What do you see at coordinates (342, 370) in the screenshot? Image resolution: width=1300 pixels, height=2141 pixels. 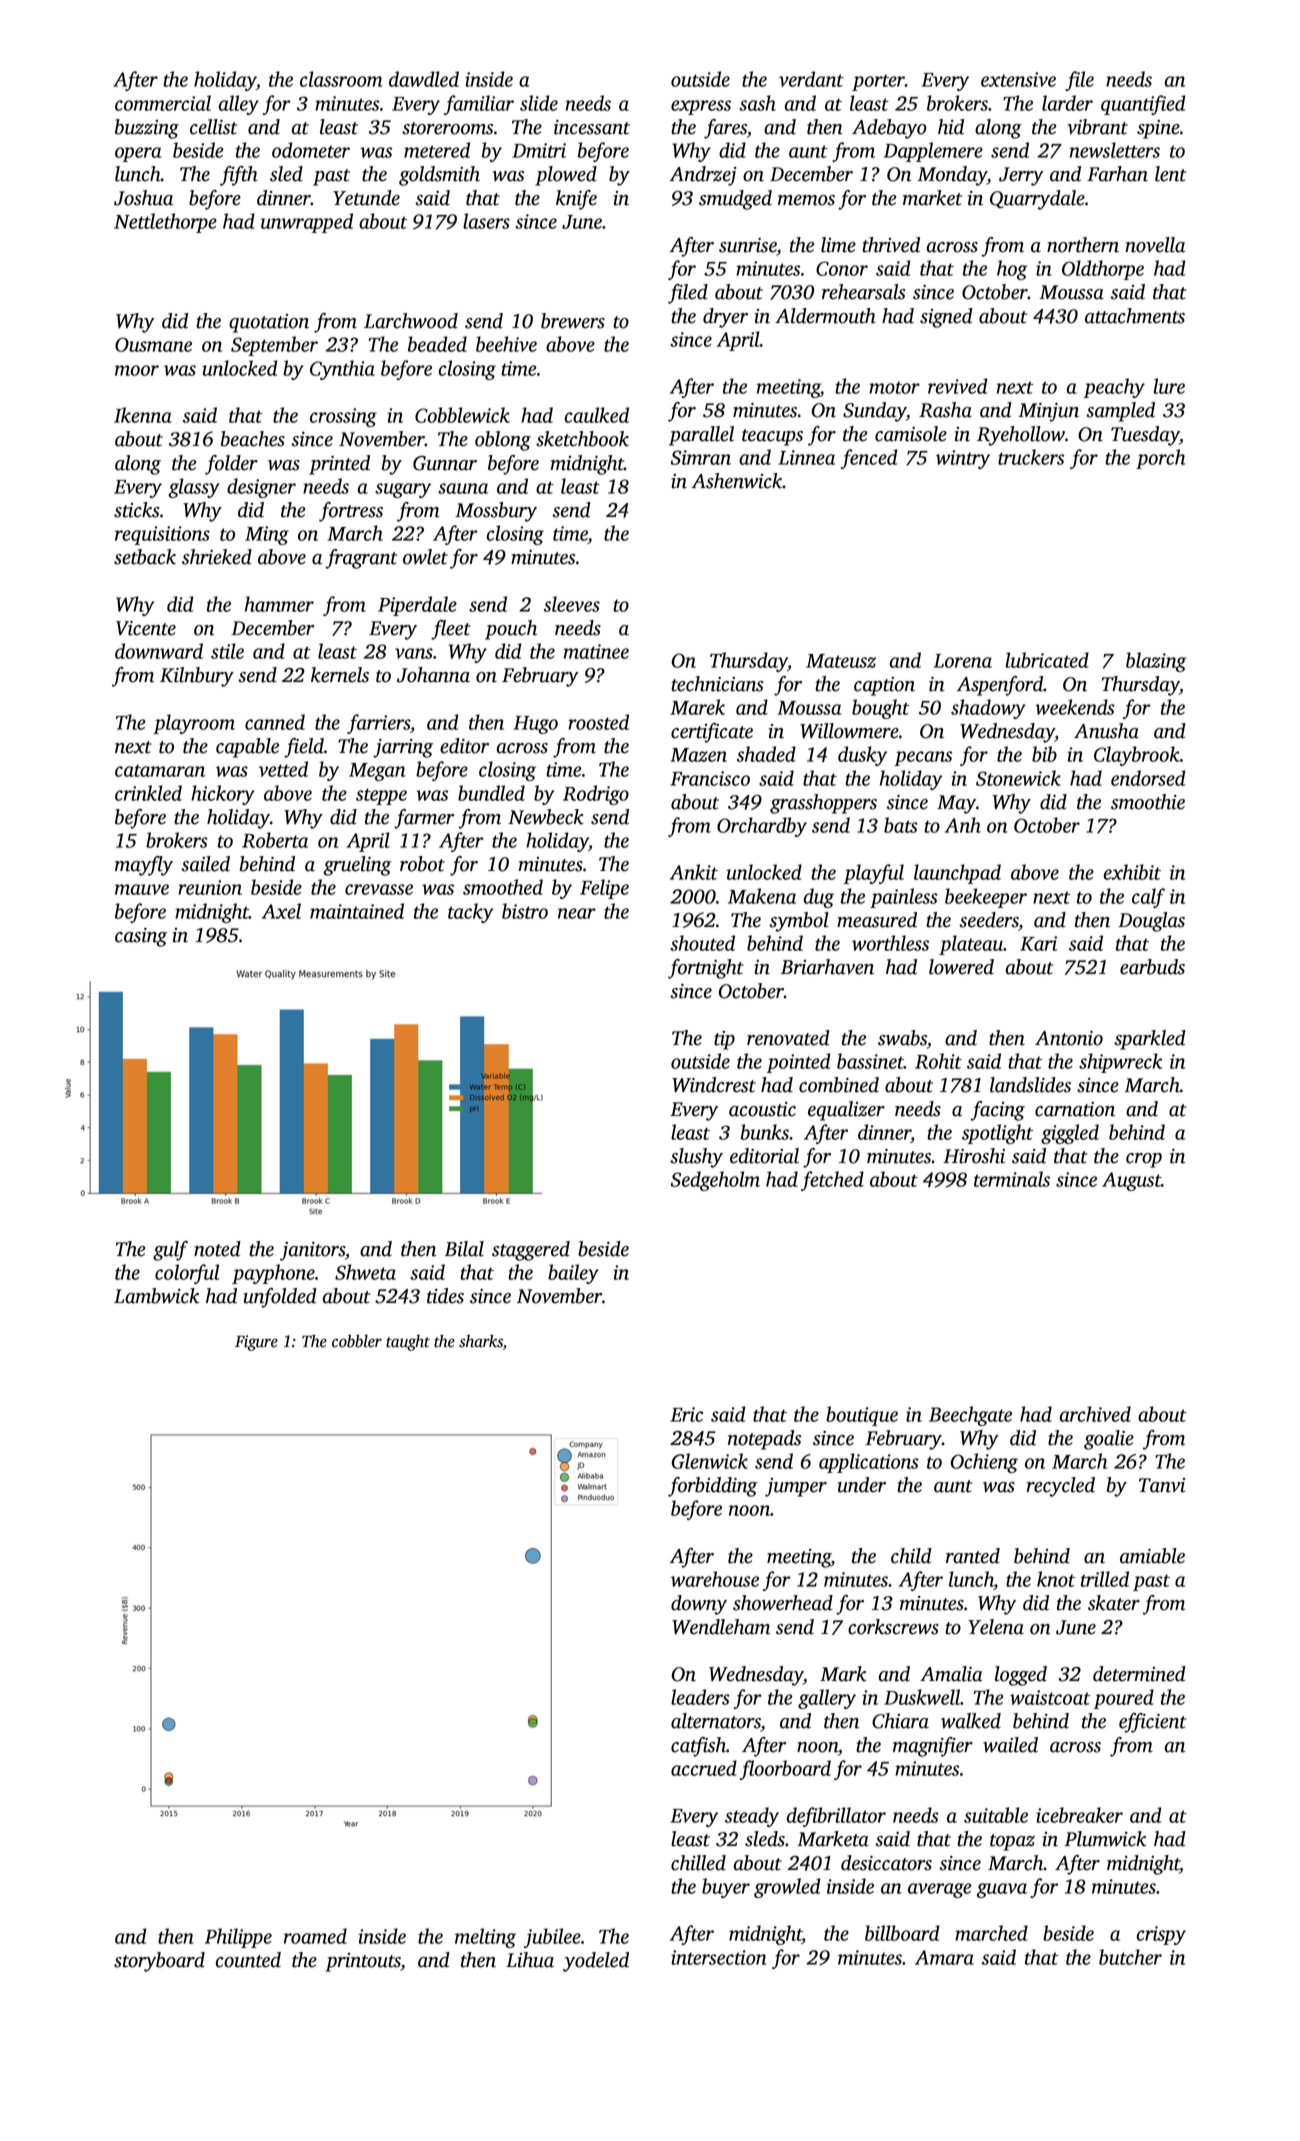 I see `Cynthia` at bounding box center [342, 370].
